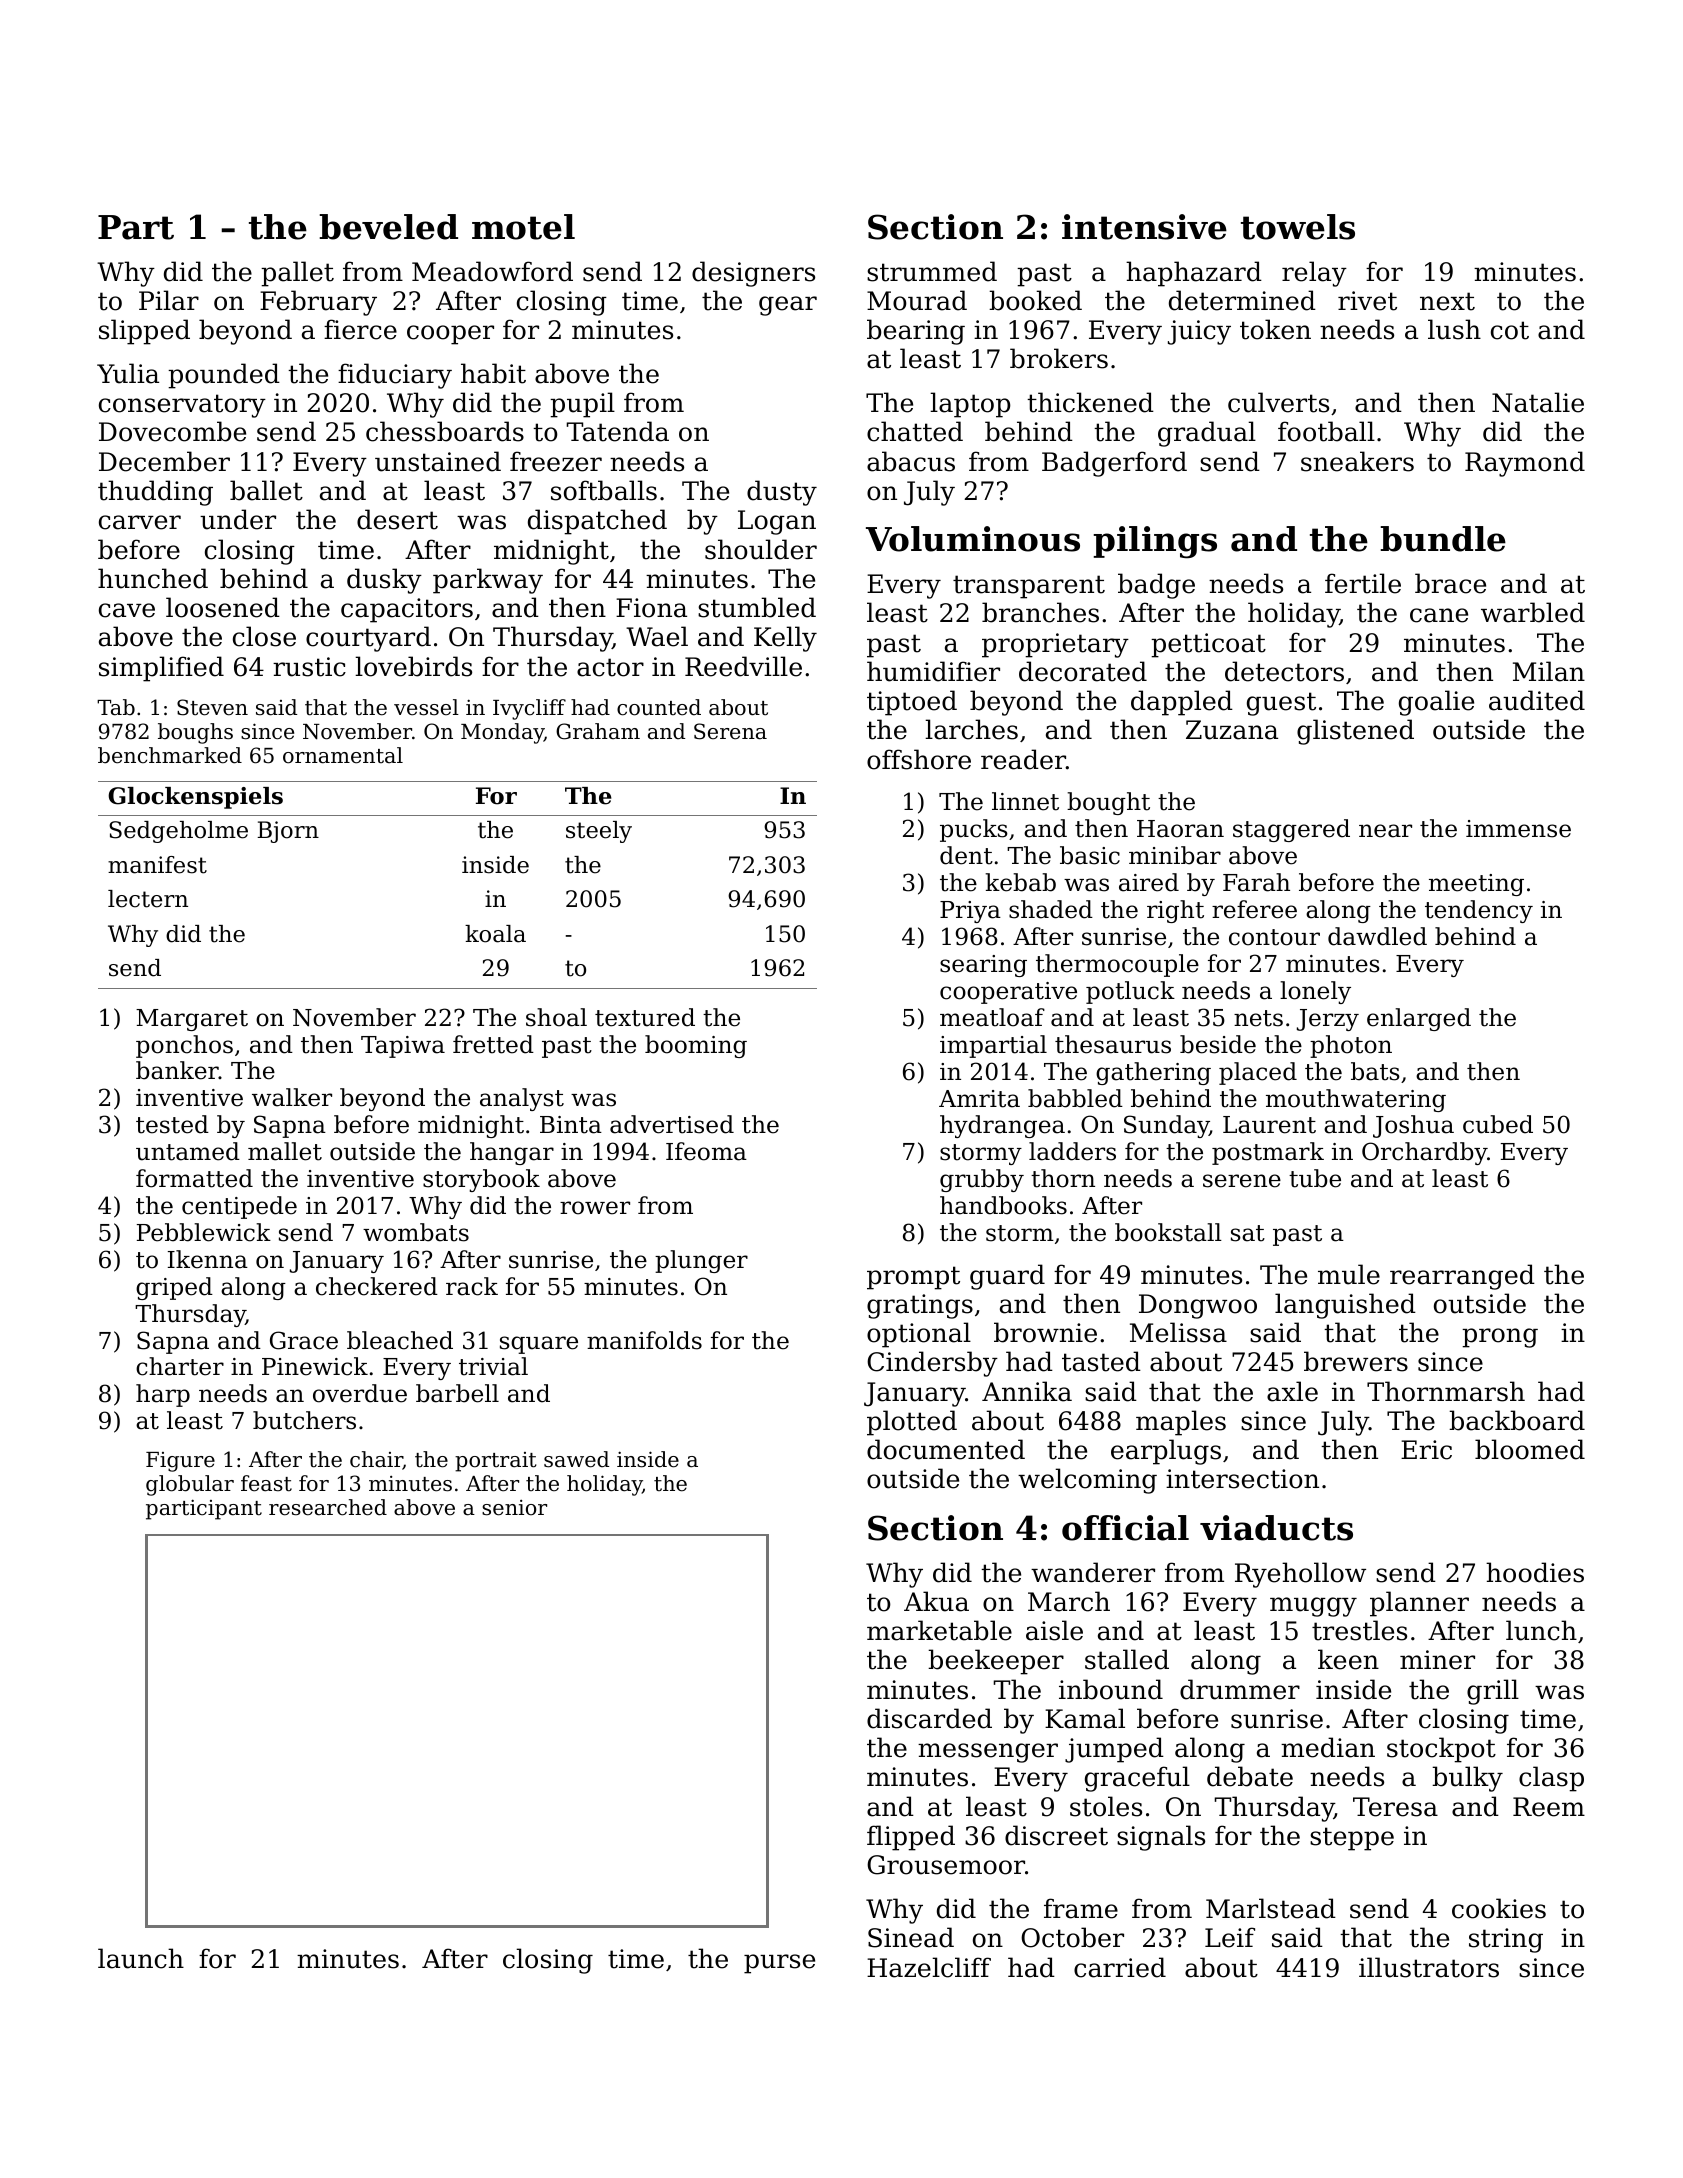  Describe the element at coordinates (912, 703) in the screenshot. I see `tiptoed` at that location.
